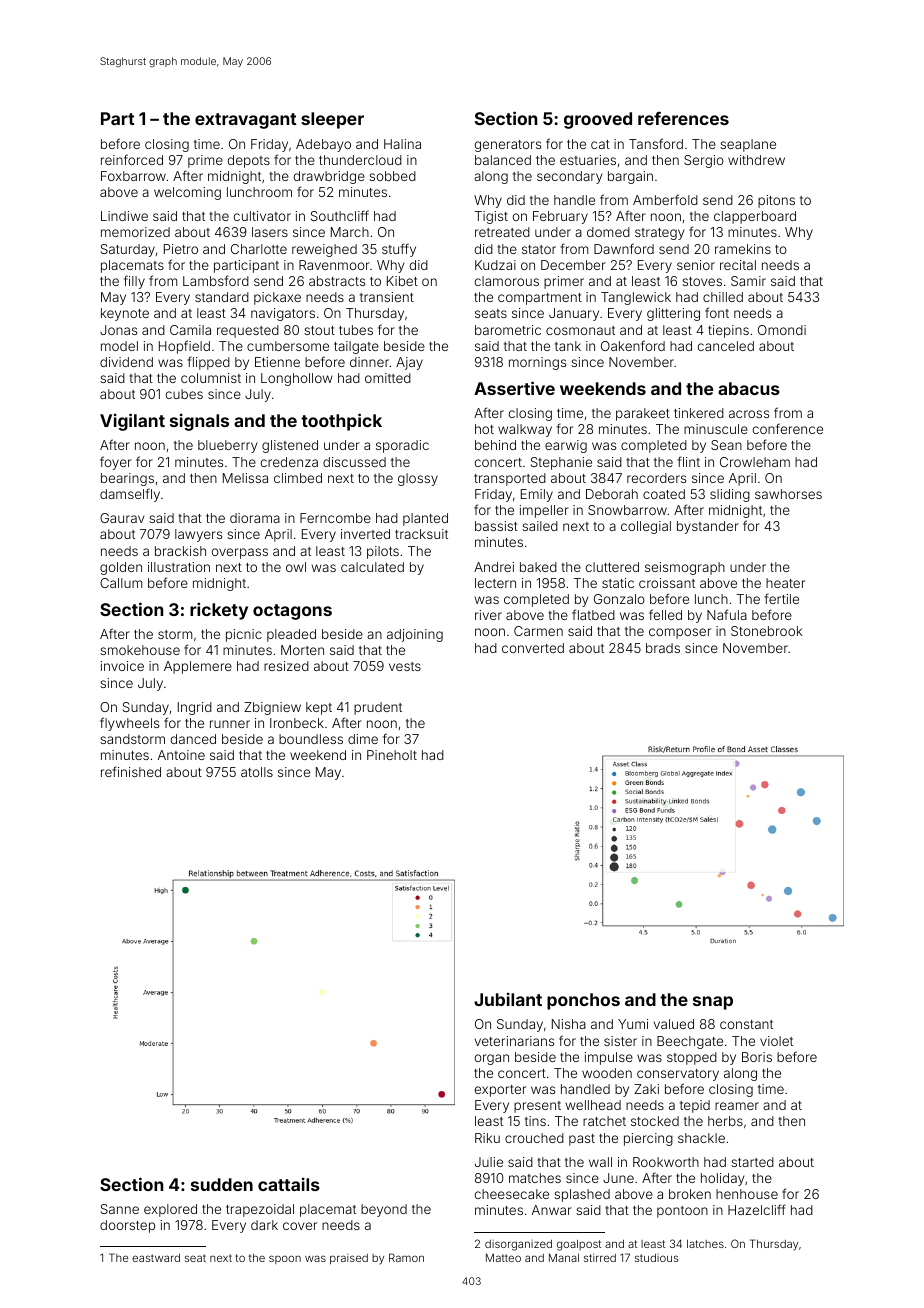  I want to click on refinished, so click(131, 771).
